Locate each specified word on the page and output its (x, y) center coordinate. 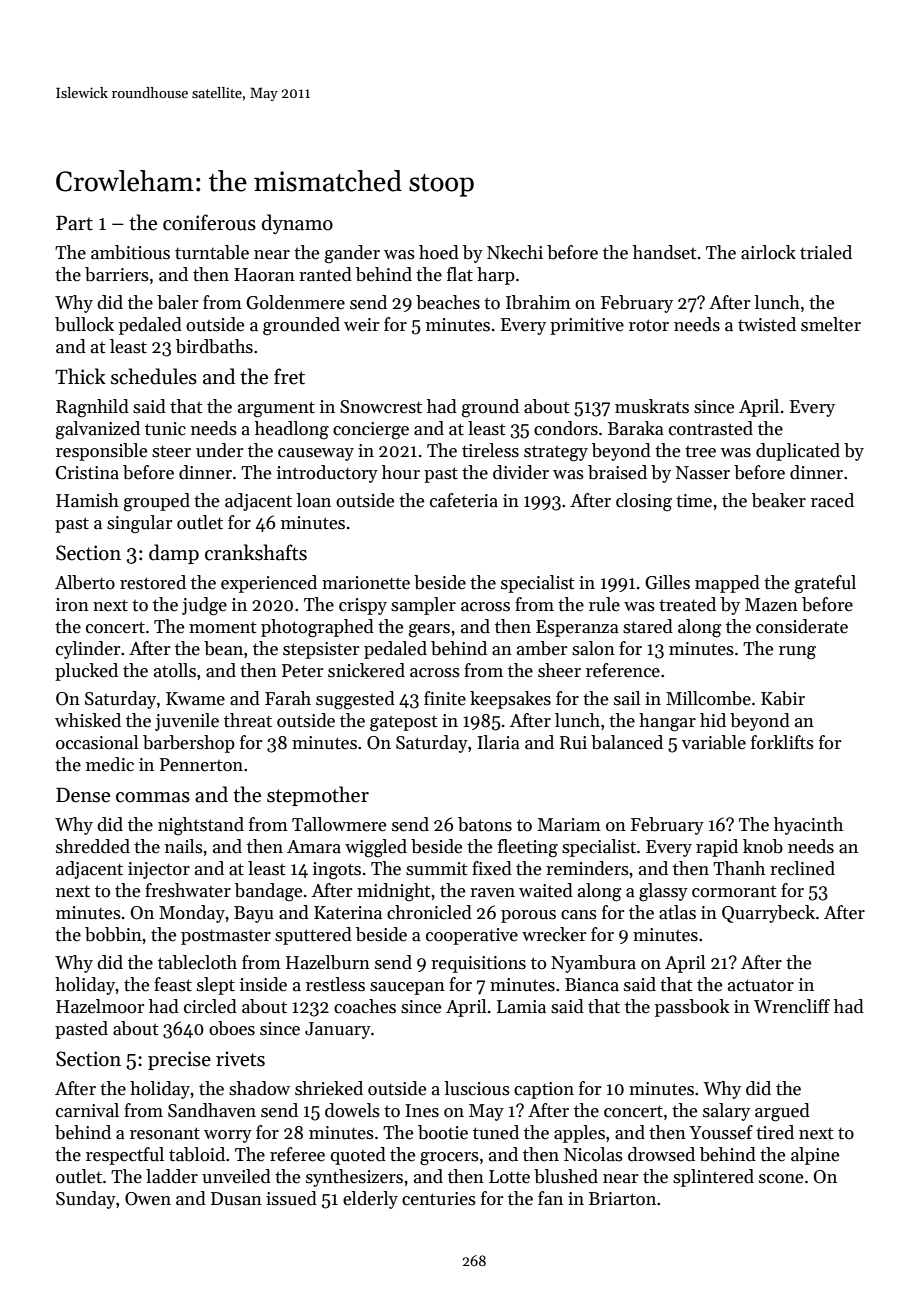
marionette (366, 583)
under (219, 450)
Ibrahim (538, 302)
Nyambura (593, 964)
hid (713, 720)
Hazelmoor (100, 1006)
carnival (87, 1110)
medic (110, 764)
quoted (358, 1156)
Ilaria (498, 742)
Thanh (739, 868)
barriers (117, 274)
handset (665, 252)
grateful (825, 584)
